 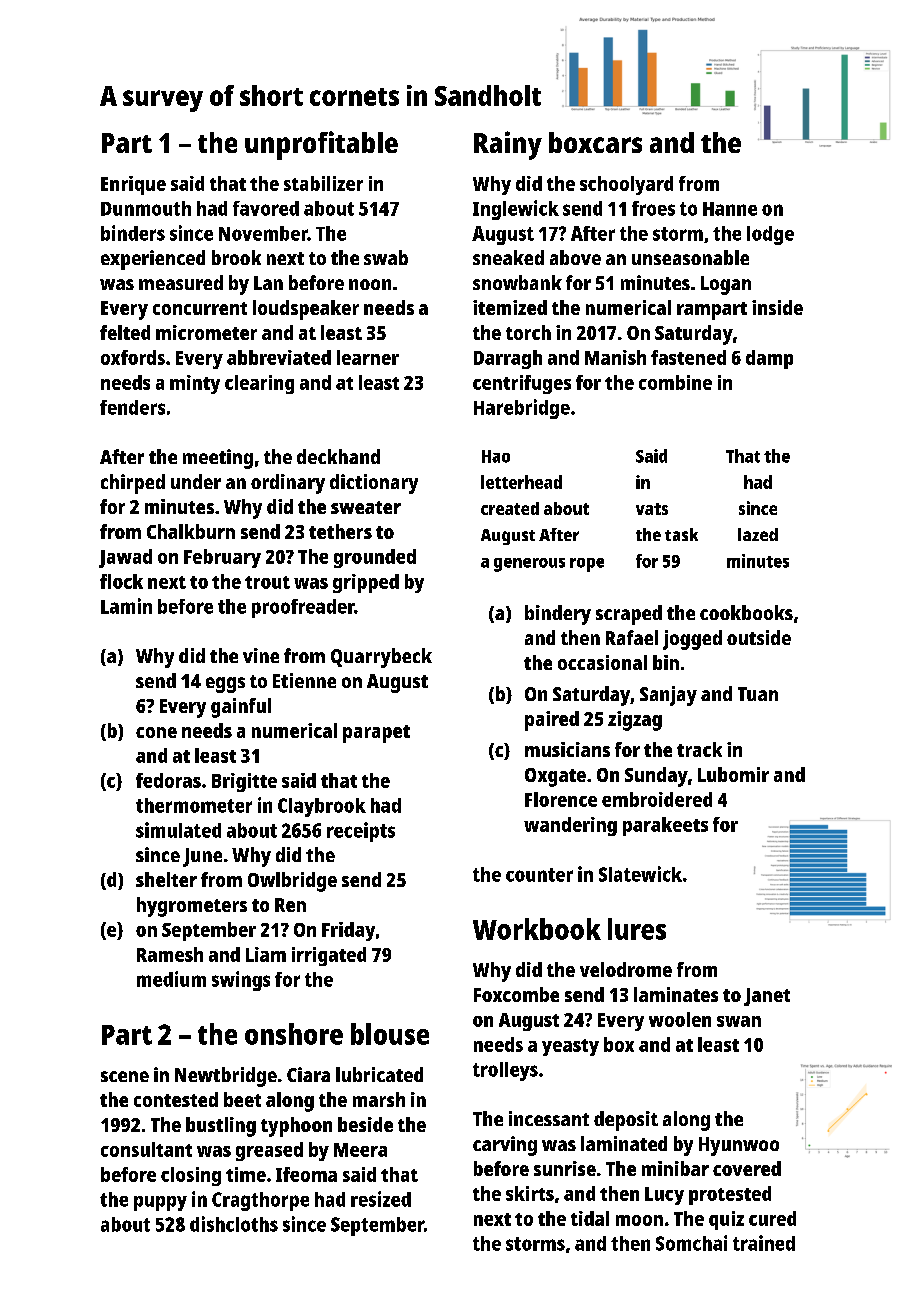 What do you see at coordinates (234, 1224) in the screenshot?
I see `dishcloths` at bounding box center [234, 1224].
